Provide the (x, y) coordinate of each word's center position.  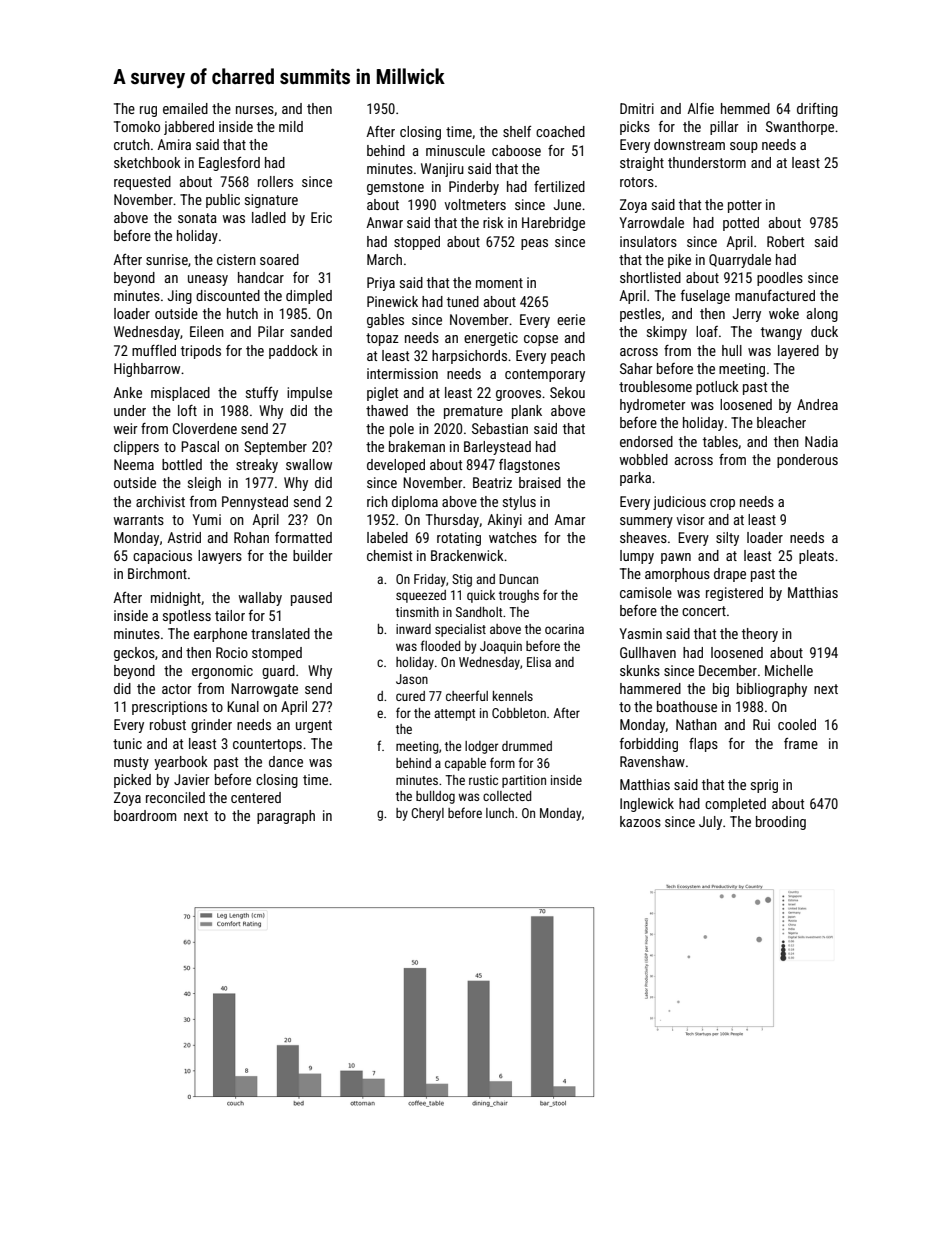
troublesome (655, 386)
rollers (275, 181)
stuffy (262, 394)
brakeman (417, 446)
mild (291, 126)
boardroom (145, 815)
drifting (817, 110)
